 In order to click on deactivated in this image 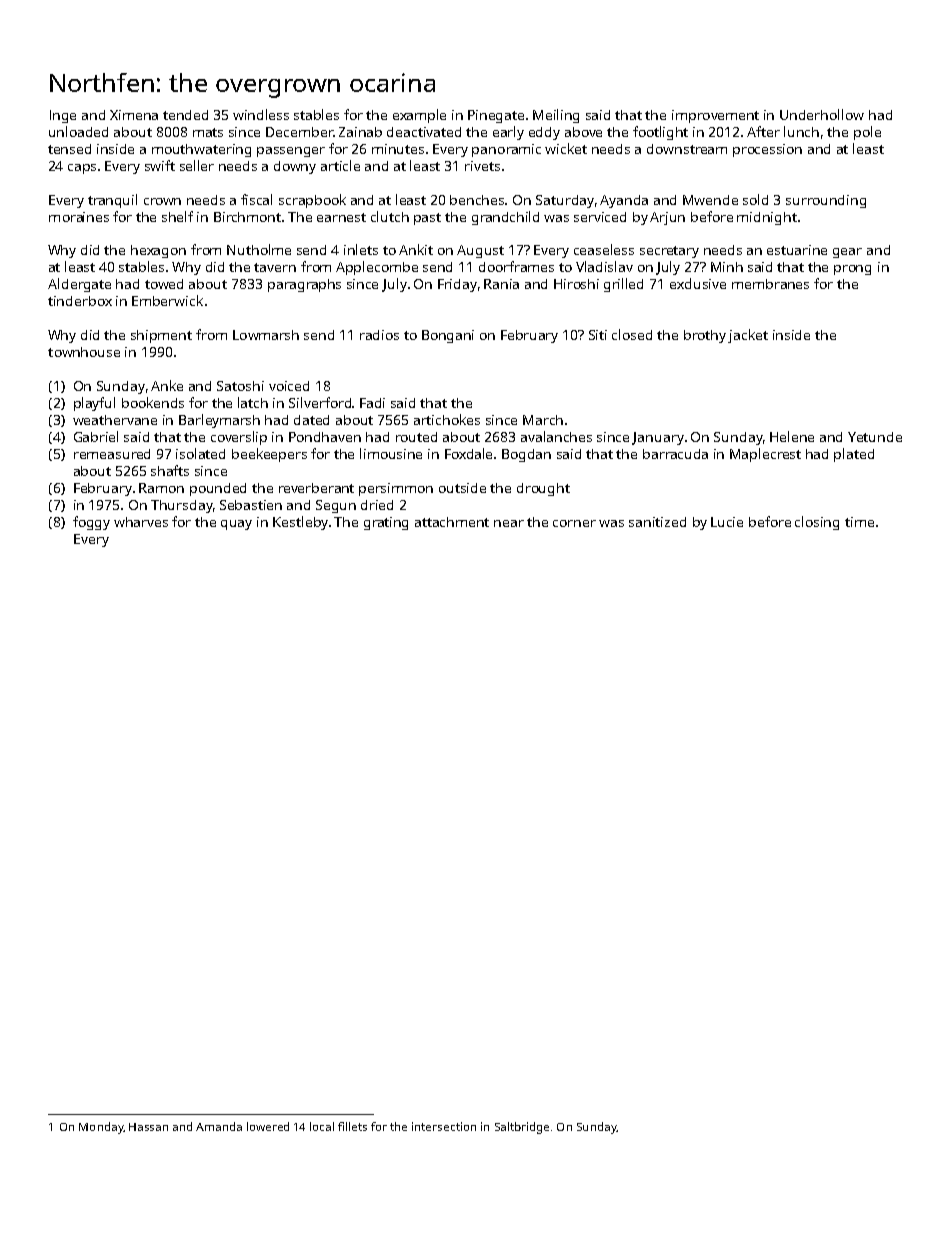, I will do `click(424, 132)`.
